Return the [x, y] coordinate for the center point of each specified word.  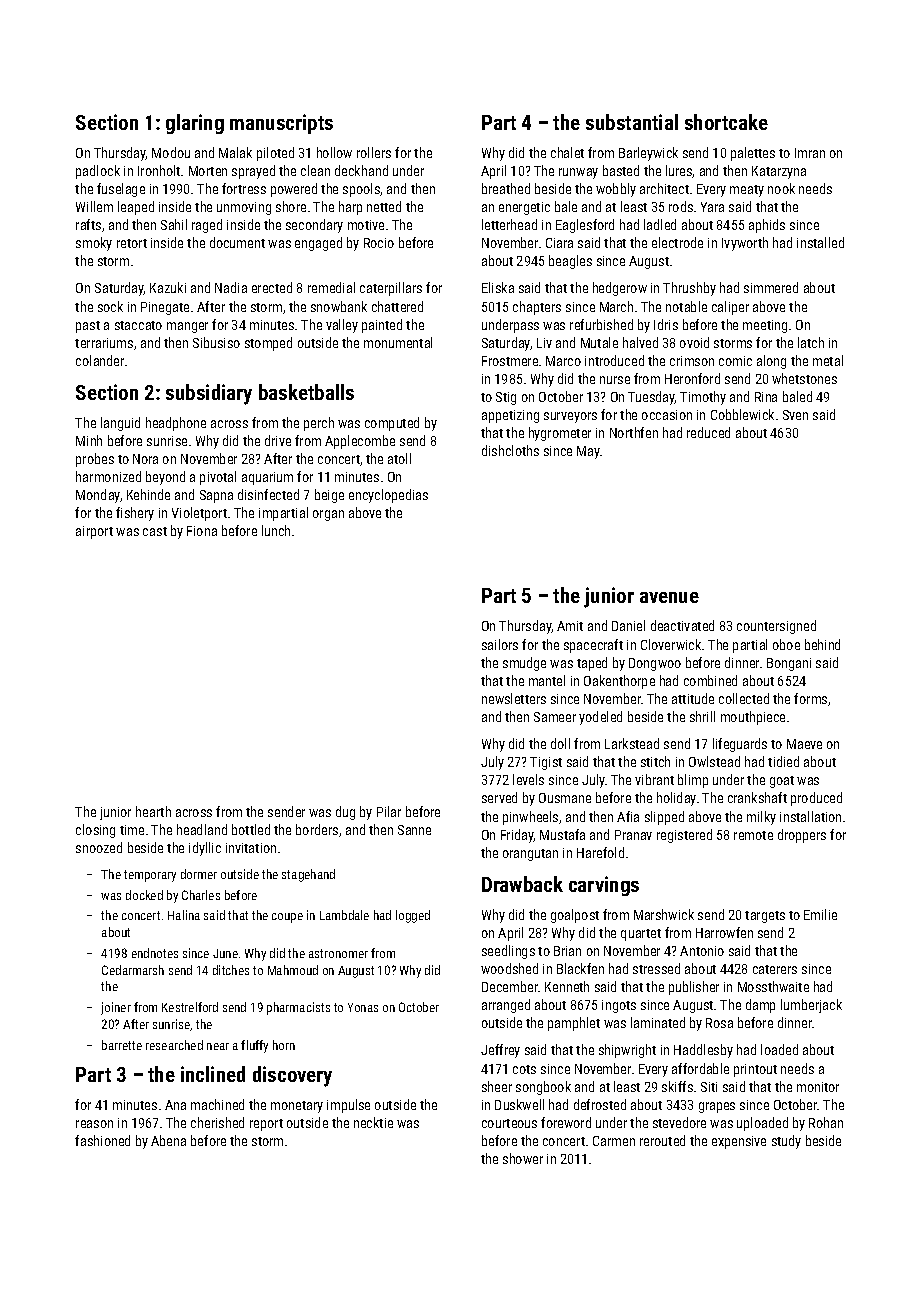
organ [328, 515]
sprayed [253, 172]
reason [94, 1124]
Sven [795, 415]
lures [679, 171]
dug [345, 813]
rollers [374, 152]
